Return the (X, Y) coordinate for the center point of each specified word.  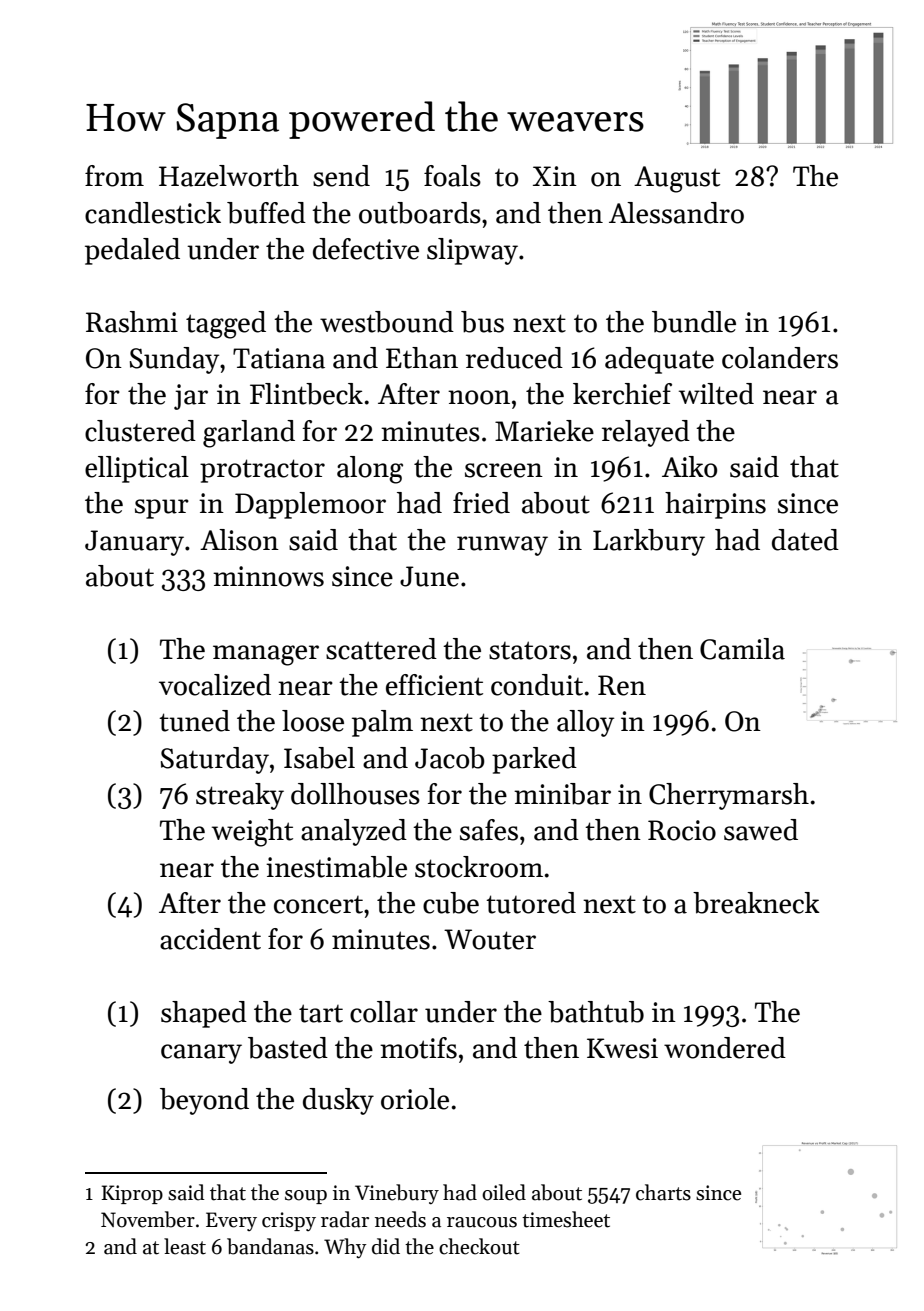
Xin (555, 176)
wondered (725, 1048)
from (114, 176)
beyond (204, 1101)
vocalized (215, 685)
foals (452, 176)
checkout (479, 1246)
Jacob (450, 758)
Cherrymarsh (729, 796)
